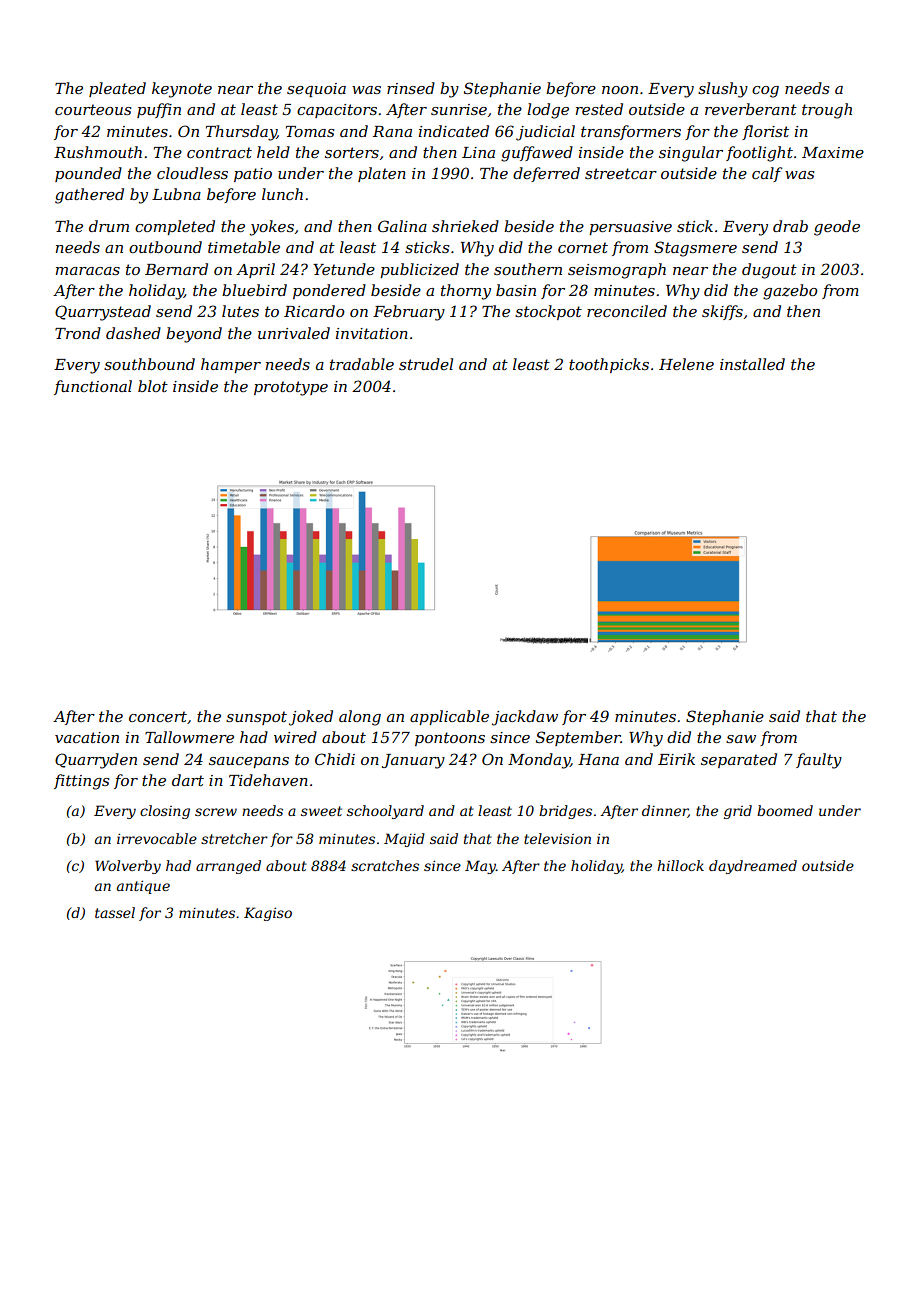 This image has height=1314, width=924. I want to click on Bernard, so click(176, 269).
